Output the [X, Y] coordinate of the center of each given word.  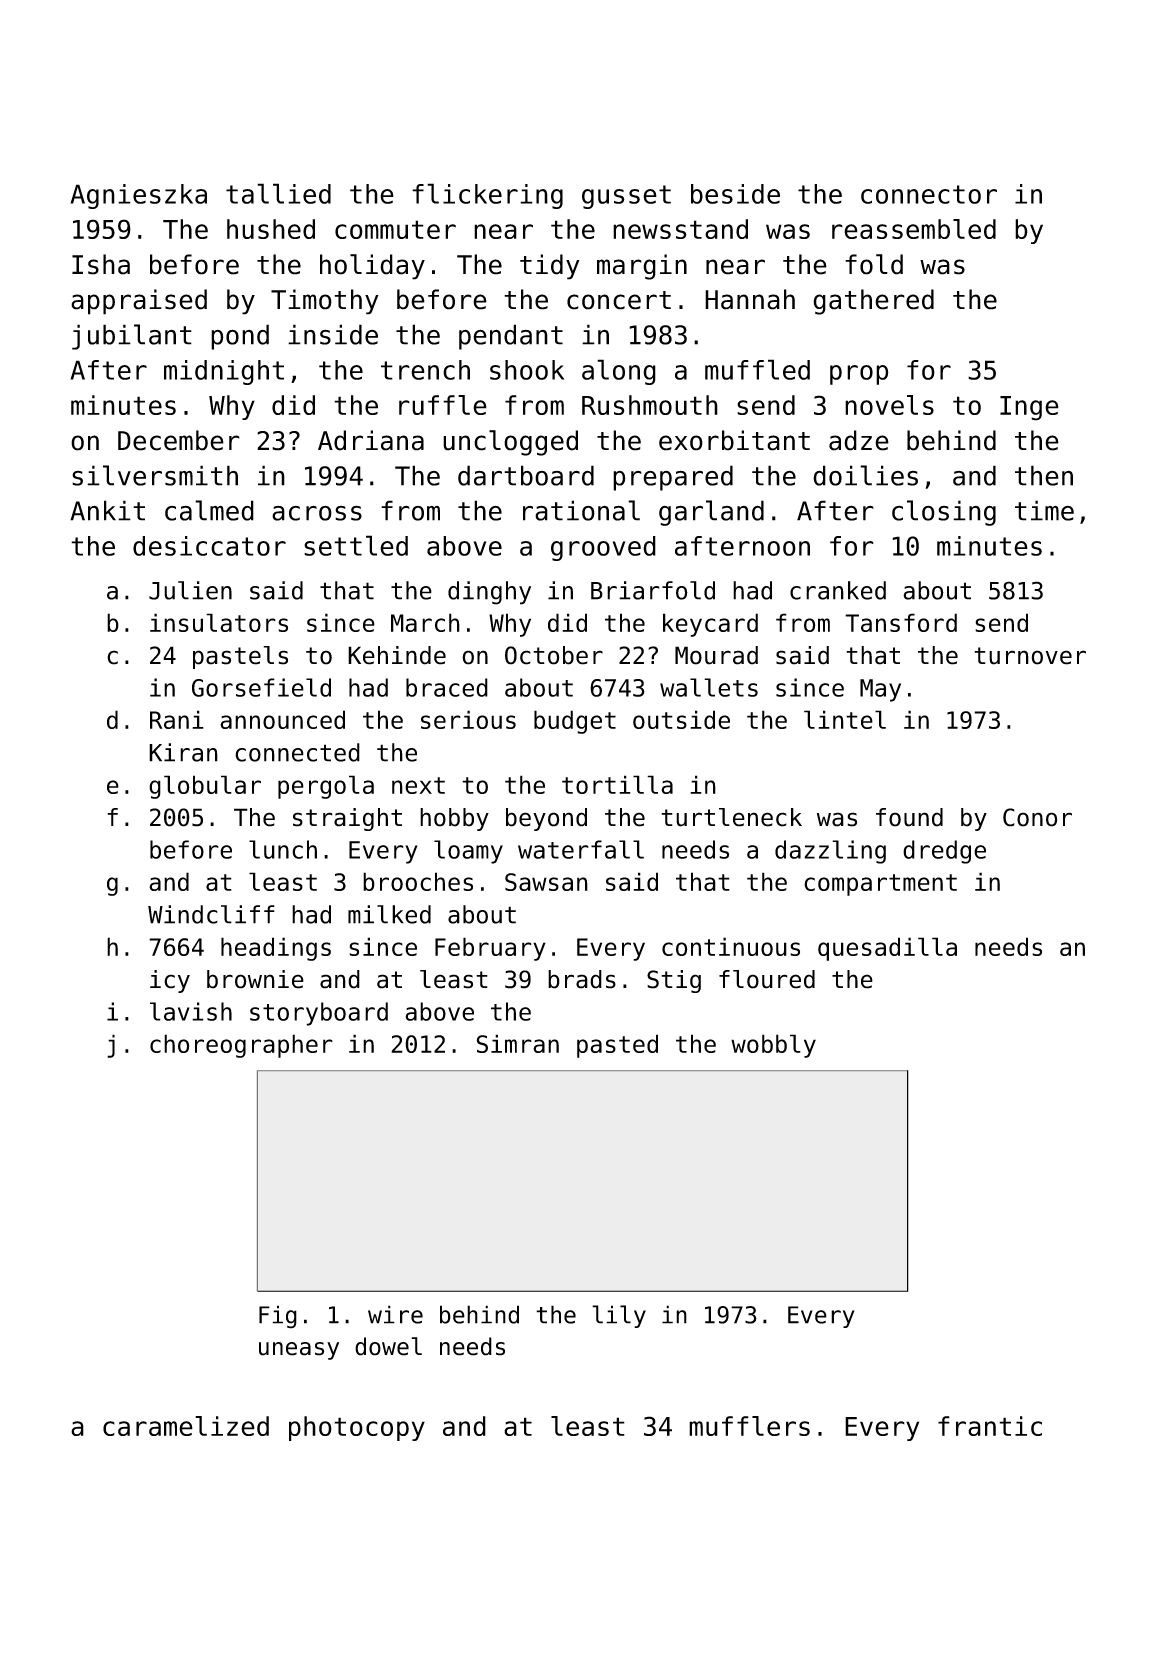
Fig [278, 1317]
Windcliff [211, 914]
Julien [190, 590]
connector [929, 194]
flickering [487, 196]
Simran [518, 1043]
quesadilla [887, 949]
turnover [1030, 656]
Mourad [716, 655]
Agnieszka [138, 196]
